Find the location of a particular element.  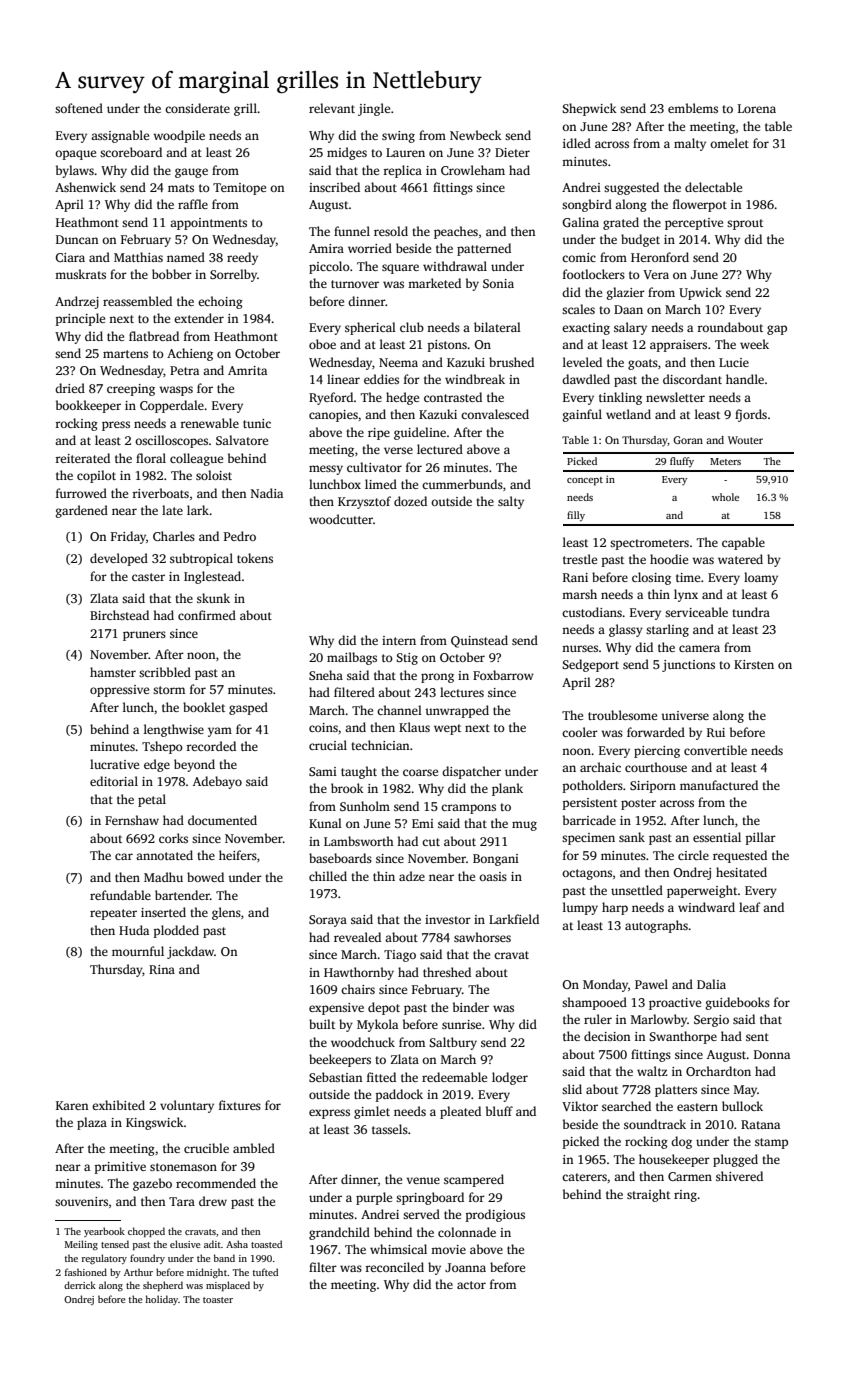

May is located at coordinates (745, 1091).
